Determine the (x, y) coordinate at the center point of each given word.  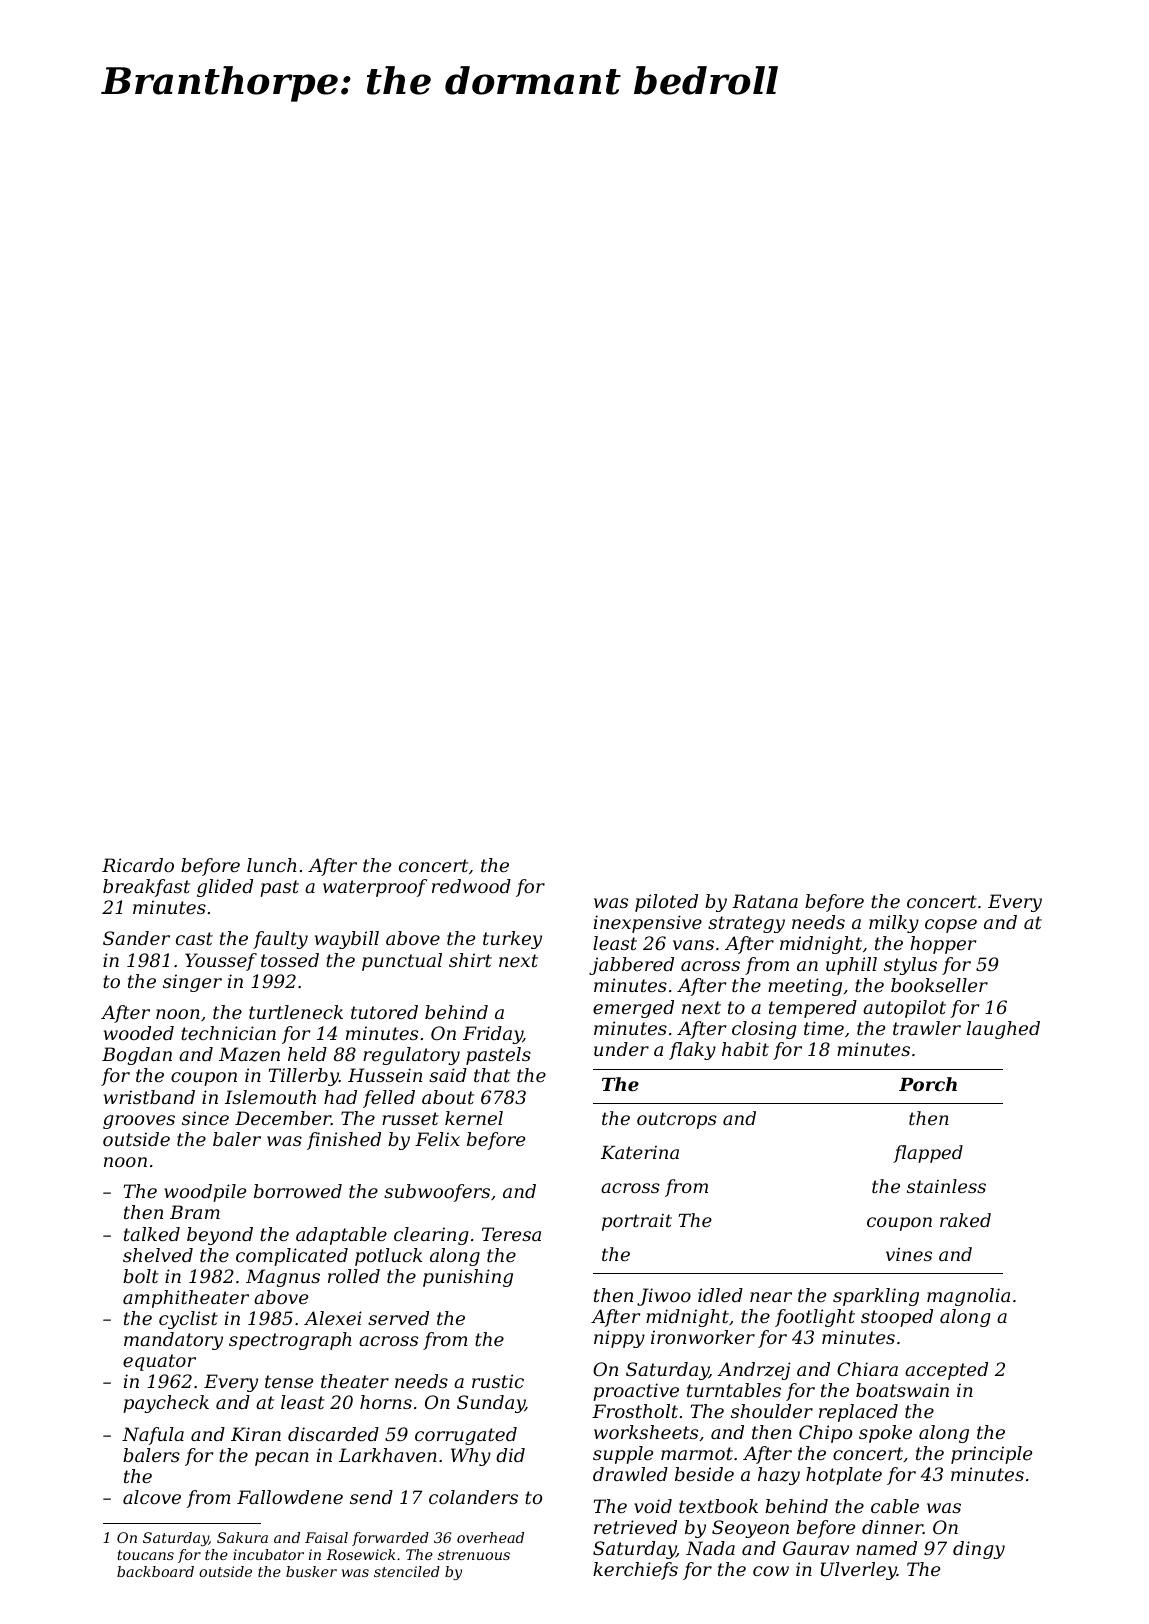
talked (152, 1234)
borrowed (298, 1191)
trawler (927, 1028)
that (492, 1075)
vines (909, 1254)
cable (895, 1506)
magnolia (968, 1297)
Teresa (511, 1234)
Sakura (242, 1537)
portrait (637, 1222)
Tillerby (304, 1077)
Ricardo (138, 865)
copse (951, 926)
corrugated (466, 1436)
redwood (471, 886)
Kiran (256, 1434)
